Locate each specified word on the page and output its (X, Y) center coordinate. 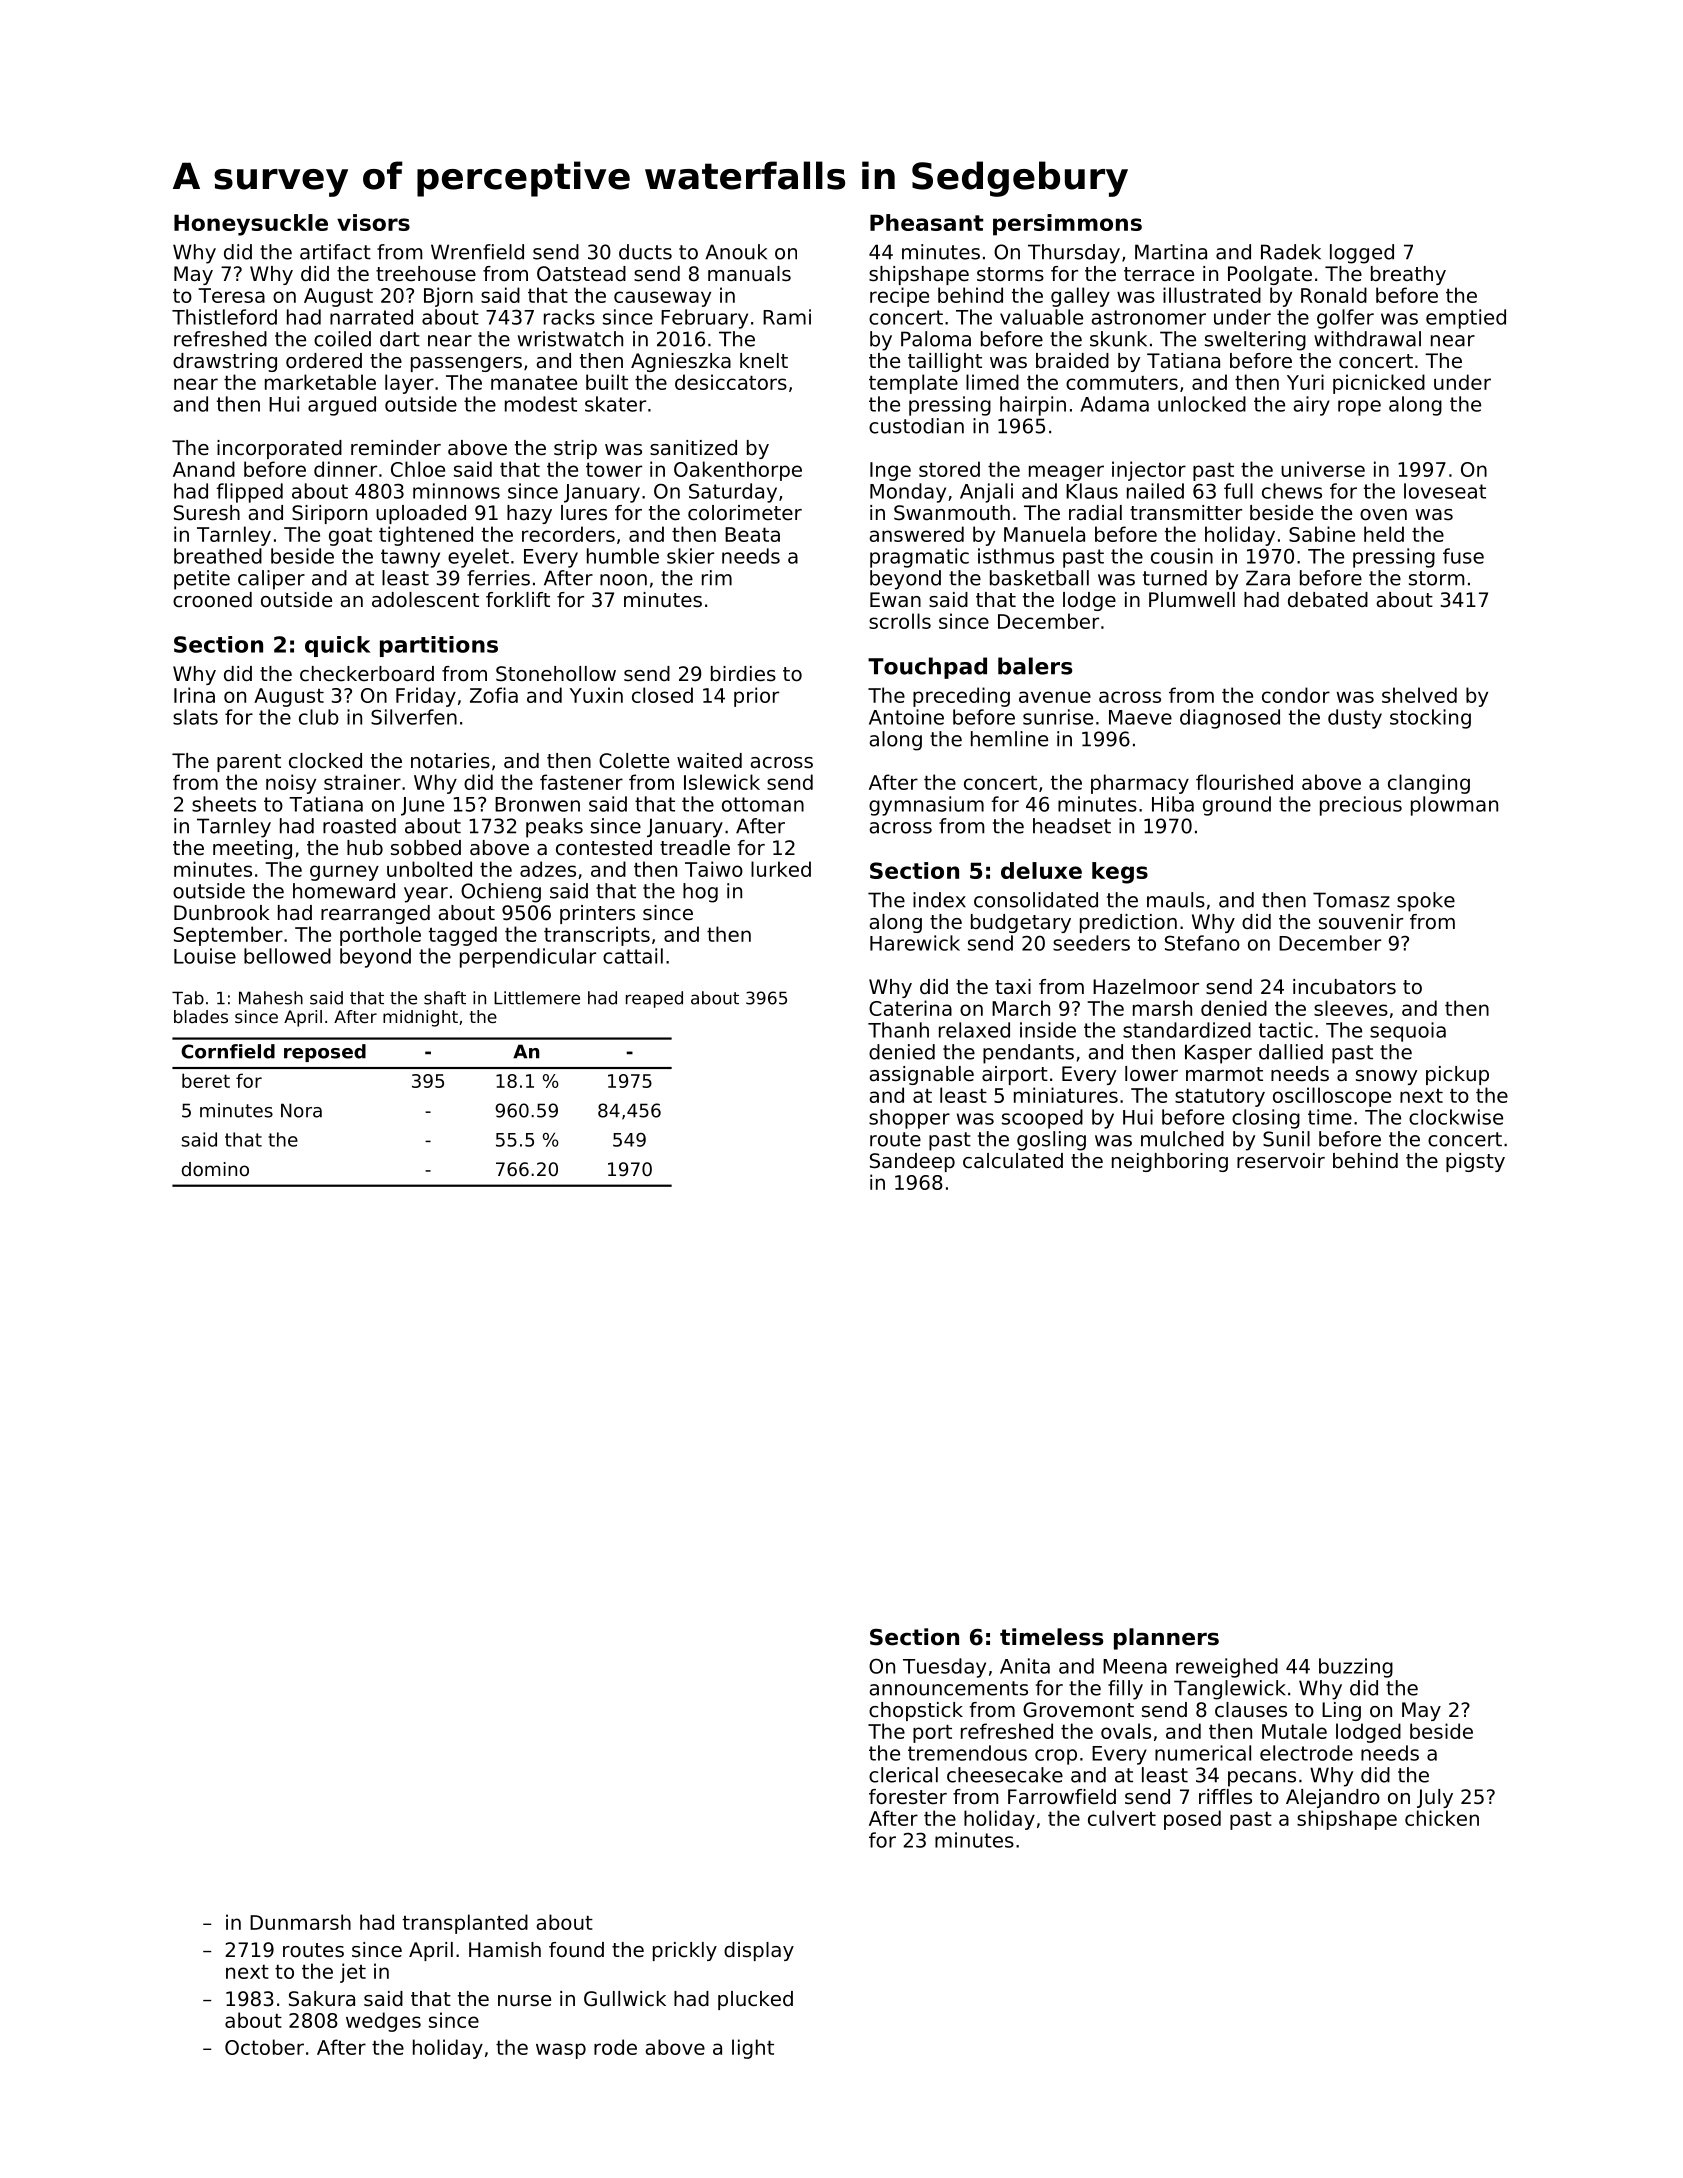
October (264, 2047)
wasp (561, 2051)
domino (215, 1169)
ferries (498, 578)
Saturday (733, 493)
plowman (1454, 806)
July (1435, 1798)
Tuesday (944, 1668)
